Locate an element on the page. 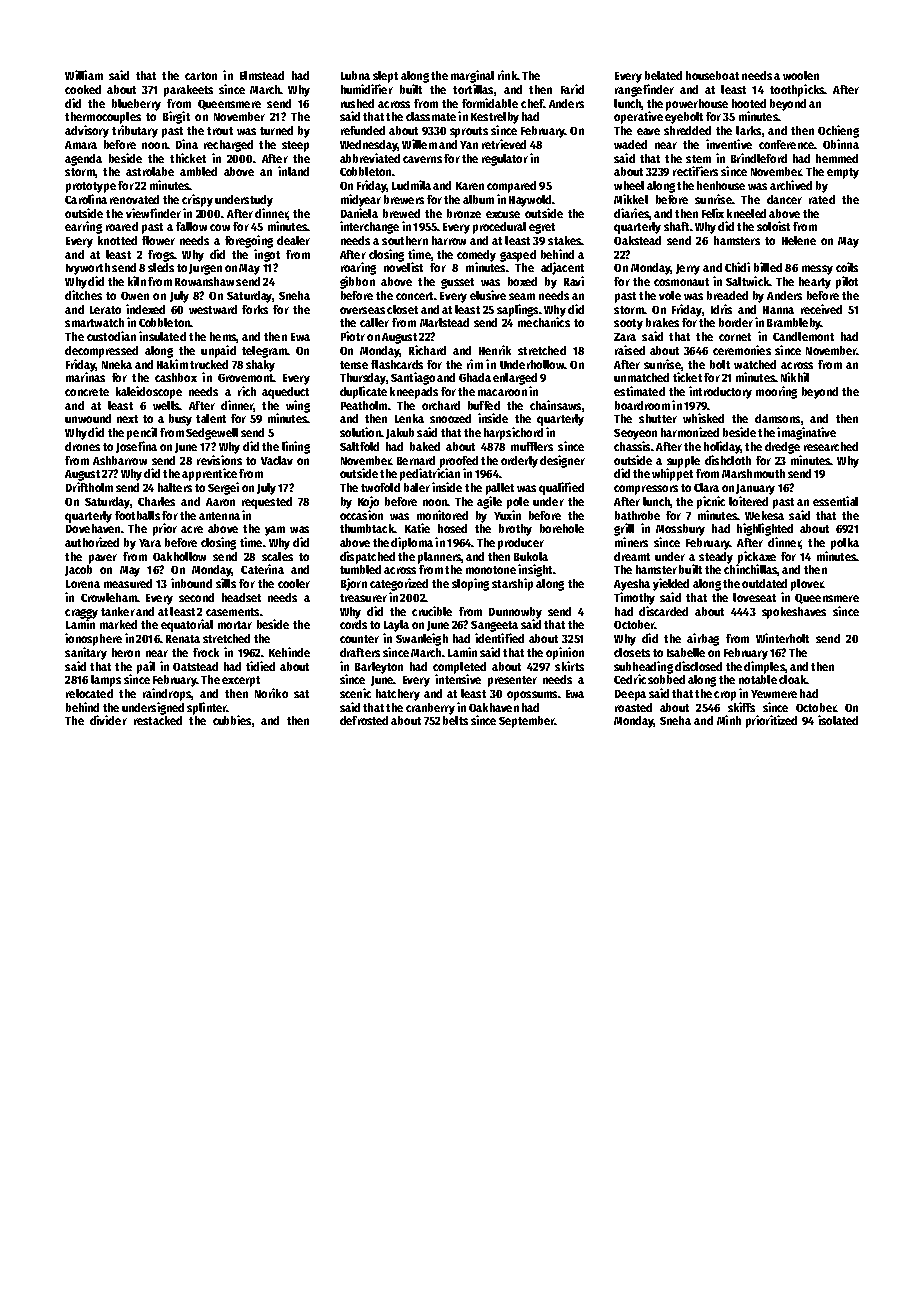 The width and height of the document is (924, 1308). agile is located at coordinates (489, 502).
